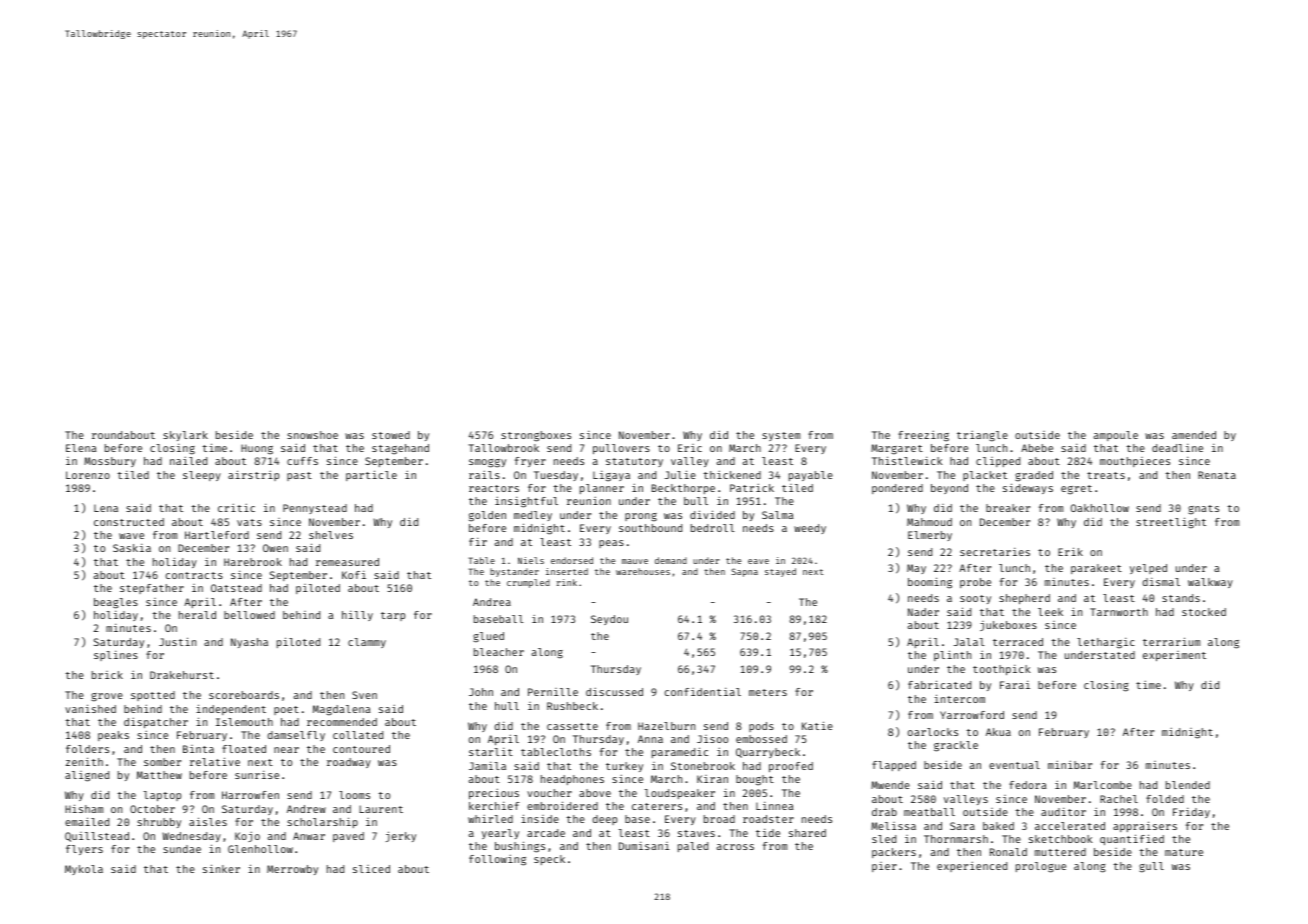 This document has height=924, width=1308. What do you see at coordinates (84, 870) in the document?
I see `Mykola` at bounding box center [84, 870].
